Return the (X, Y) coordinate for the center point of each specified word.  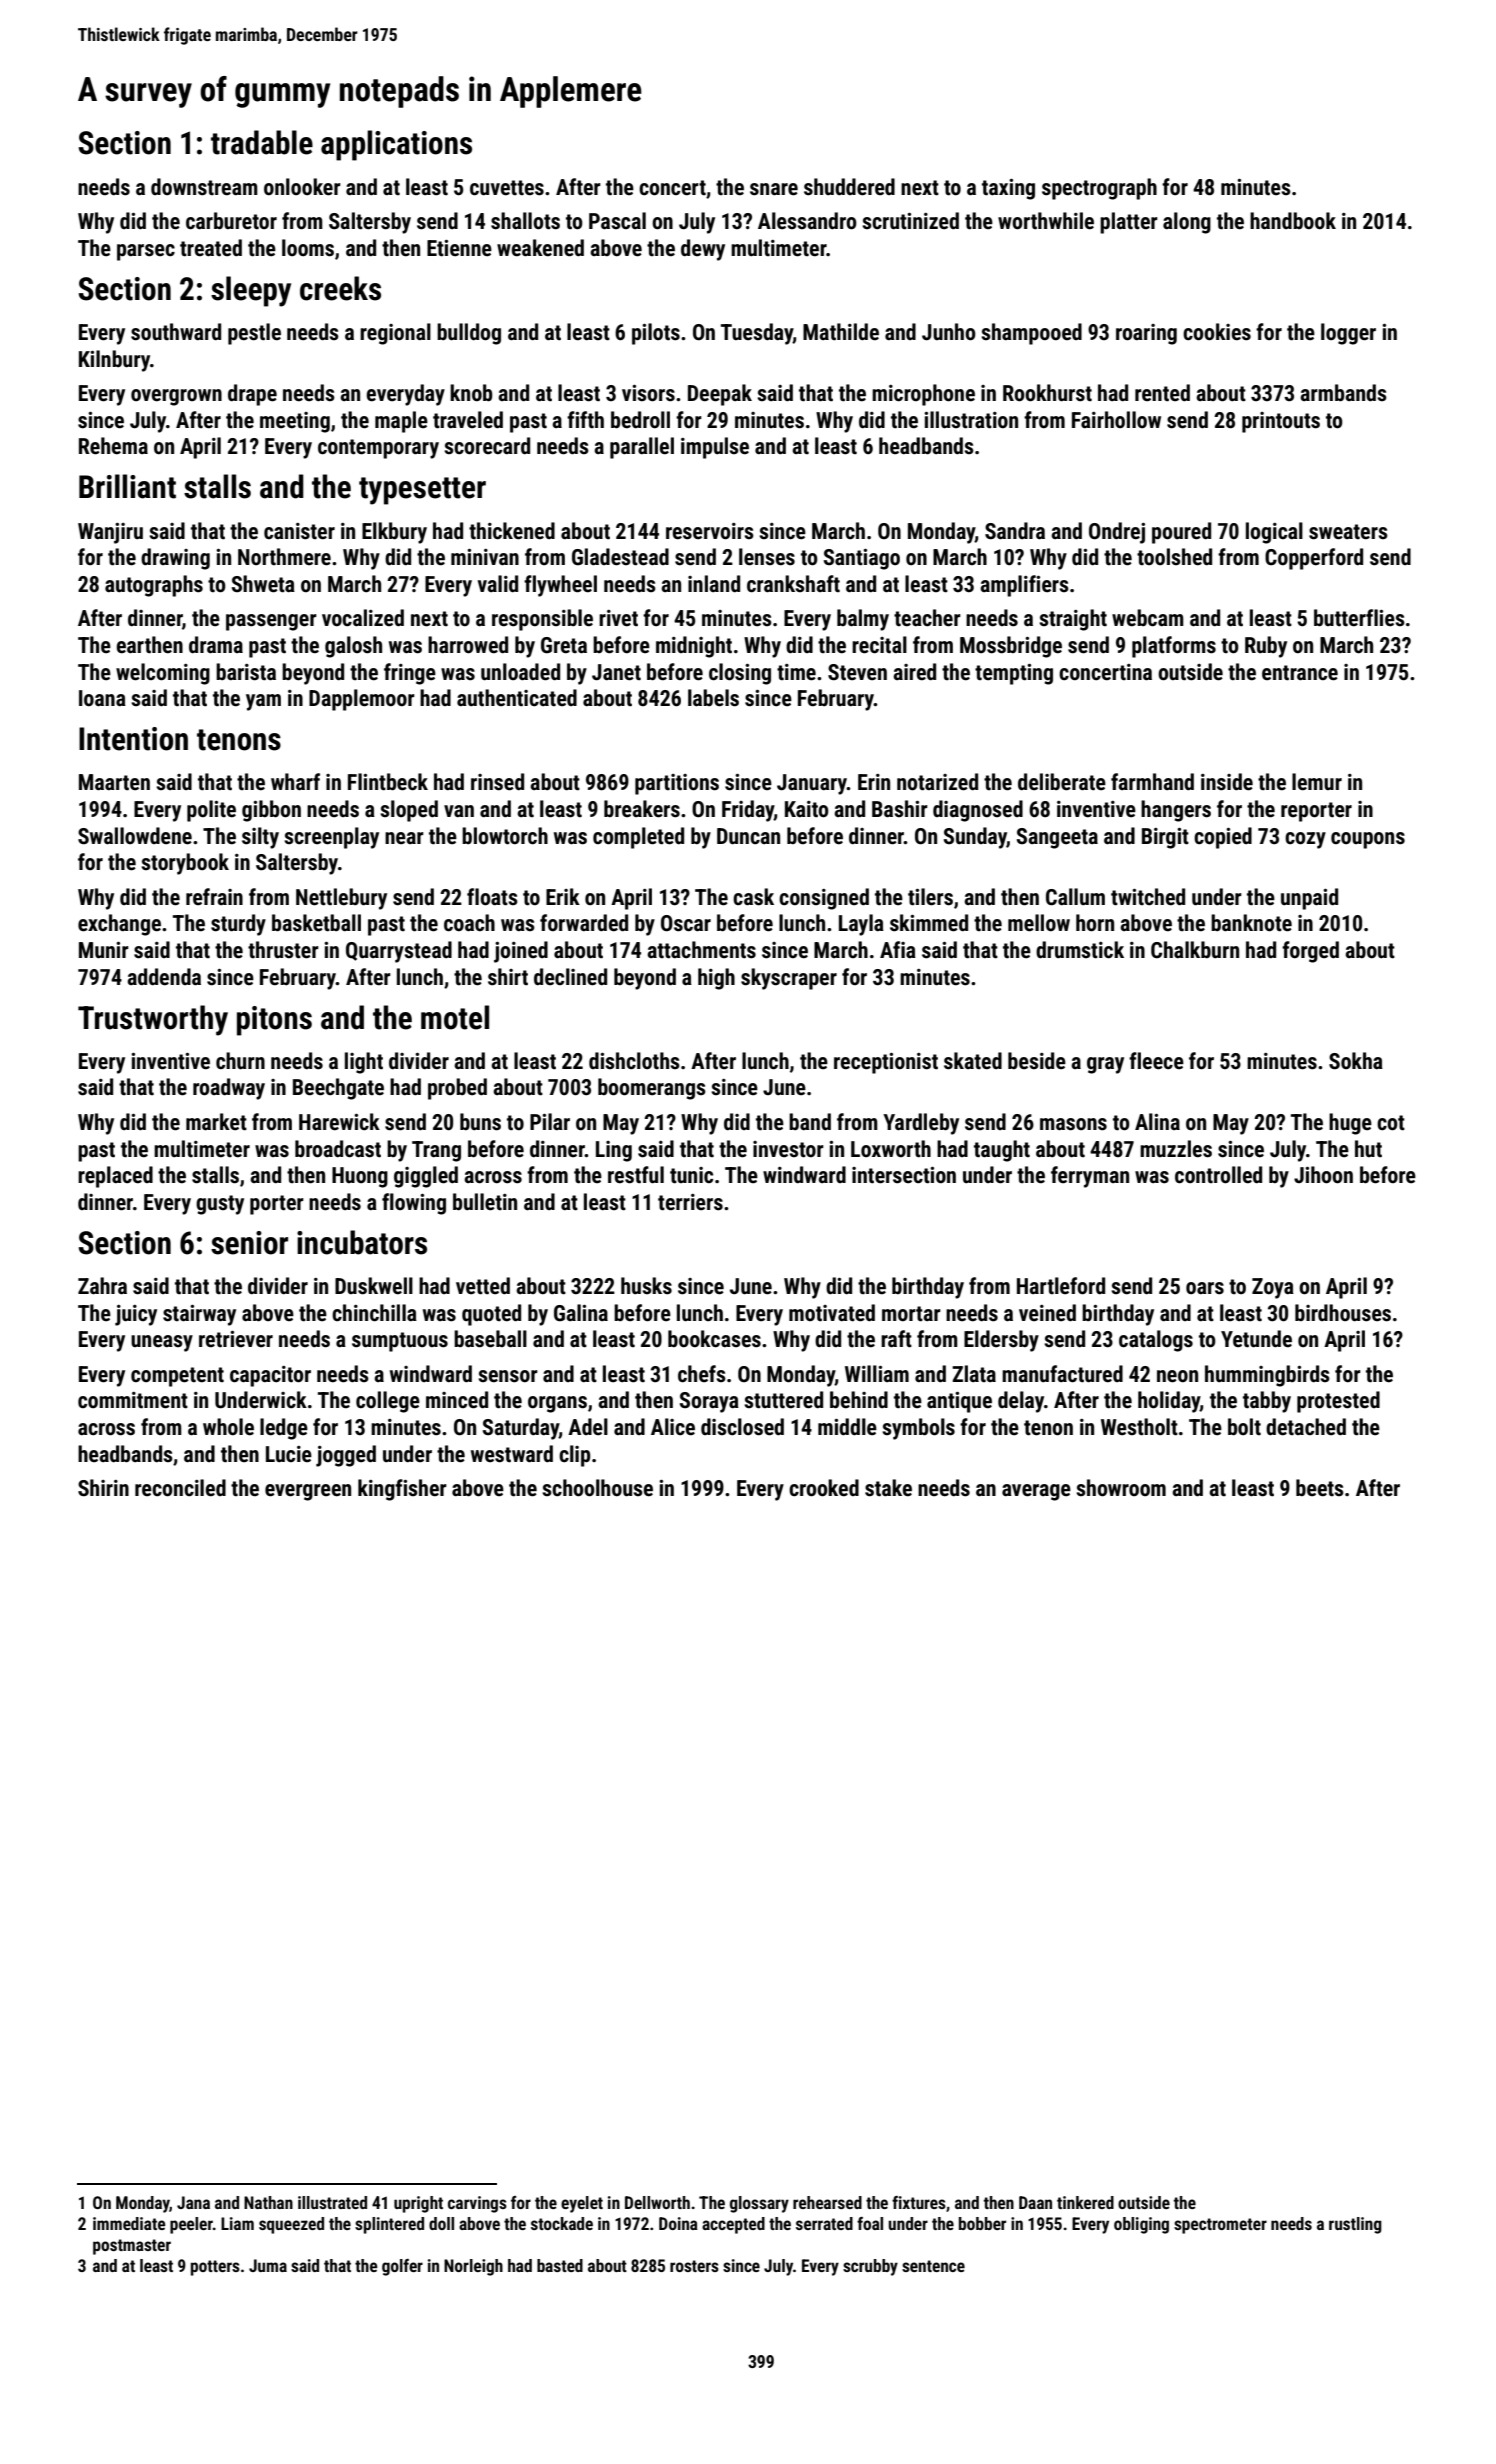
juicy (136, 1315)
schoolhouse (597, 1488)
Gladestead (620, 557)
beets (1320, 1488)
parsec (146, 252)
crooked (824, 1488)
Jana (193, 2202)
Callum (1075, 897)
